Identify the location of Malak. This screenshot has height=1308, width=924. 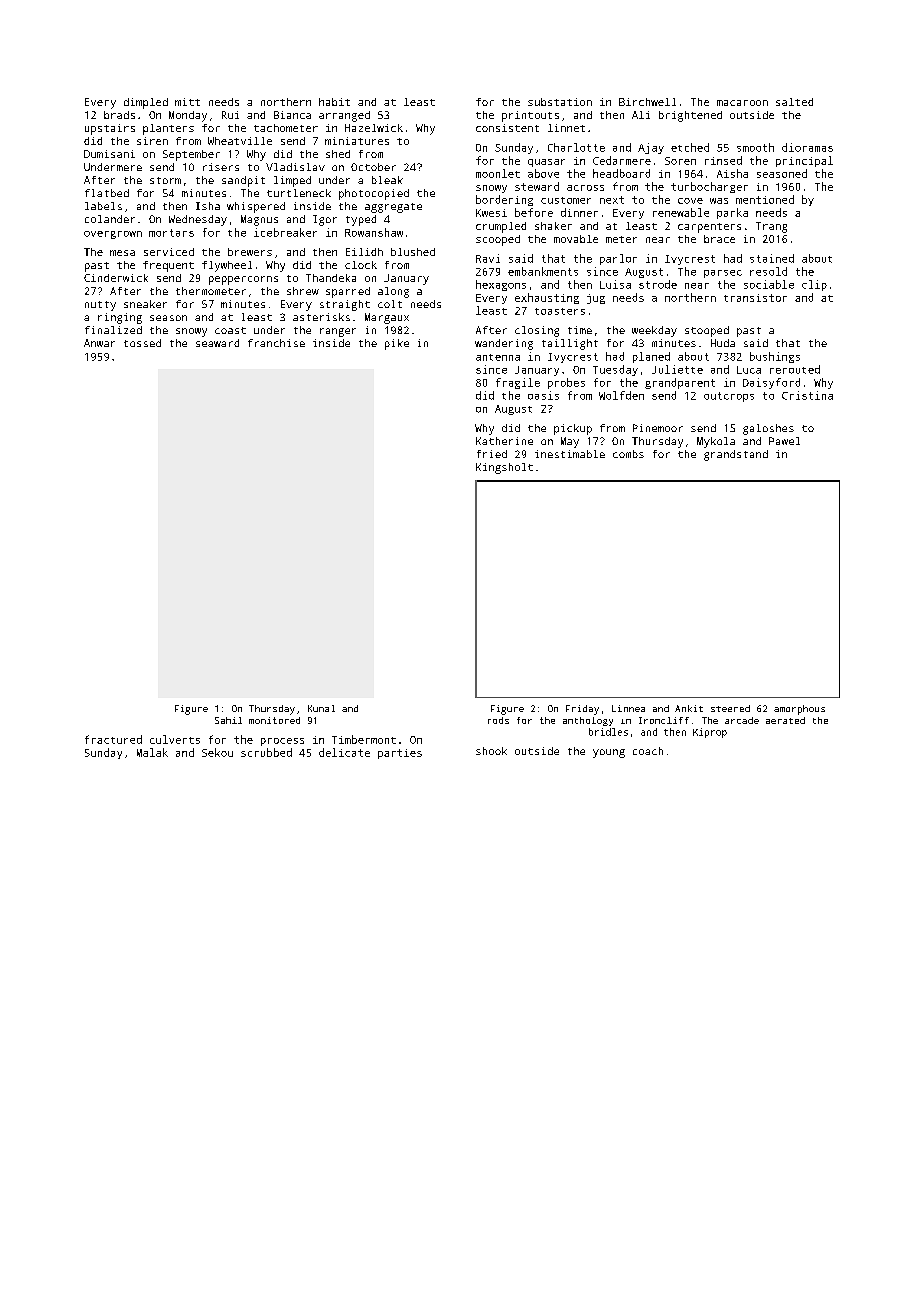
(152, 752).
